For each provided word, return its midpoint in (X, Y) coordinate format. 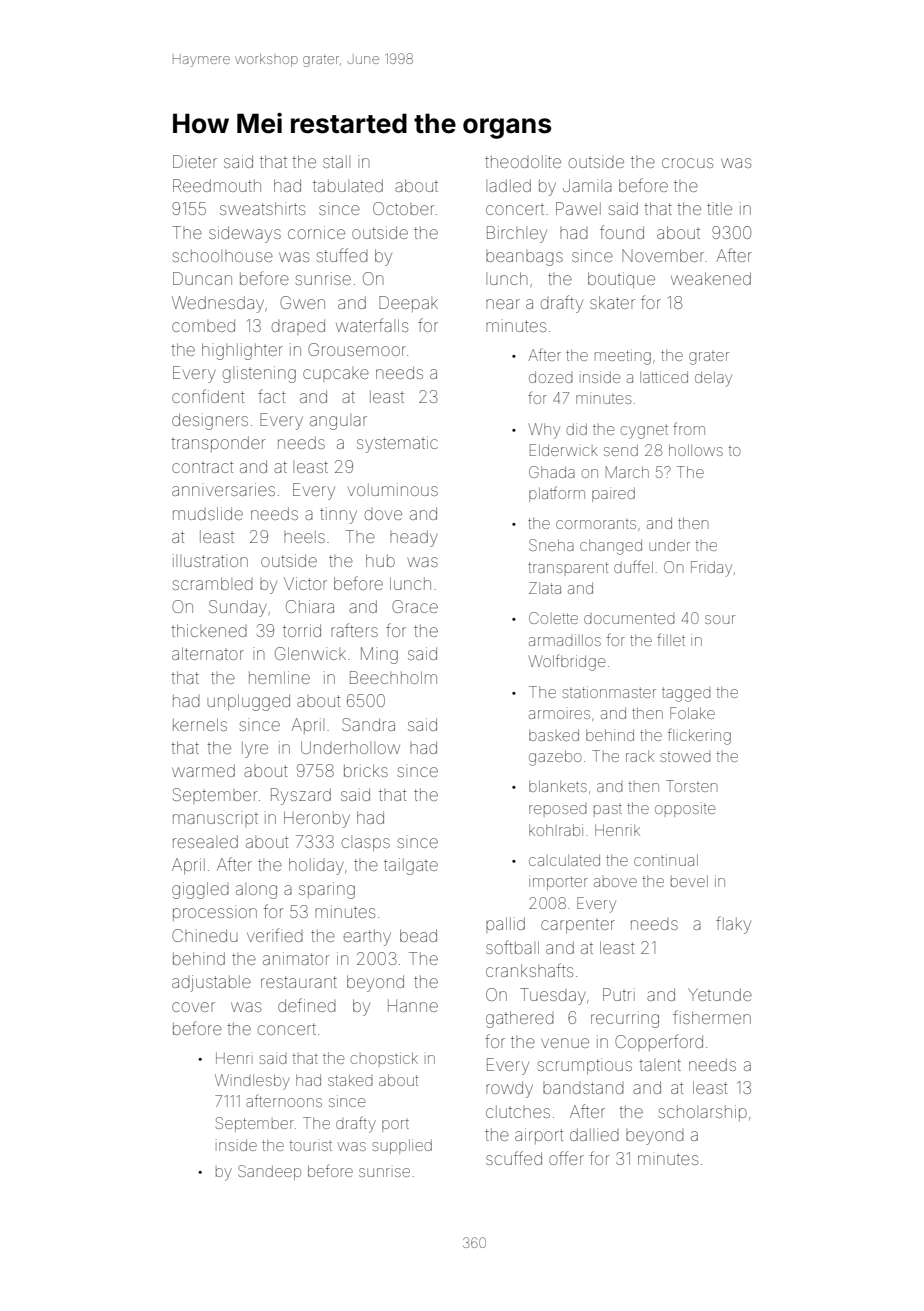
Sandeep (269, 1172)
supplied (402, 1146)
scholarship (703, 1113)
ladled (508, 185)
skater (612, 302)
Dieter (195, 161)
